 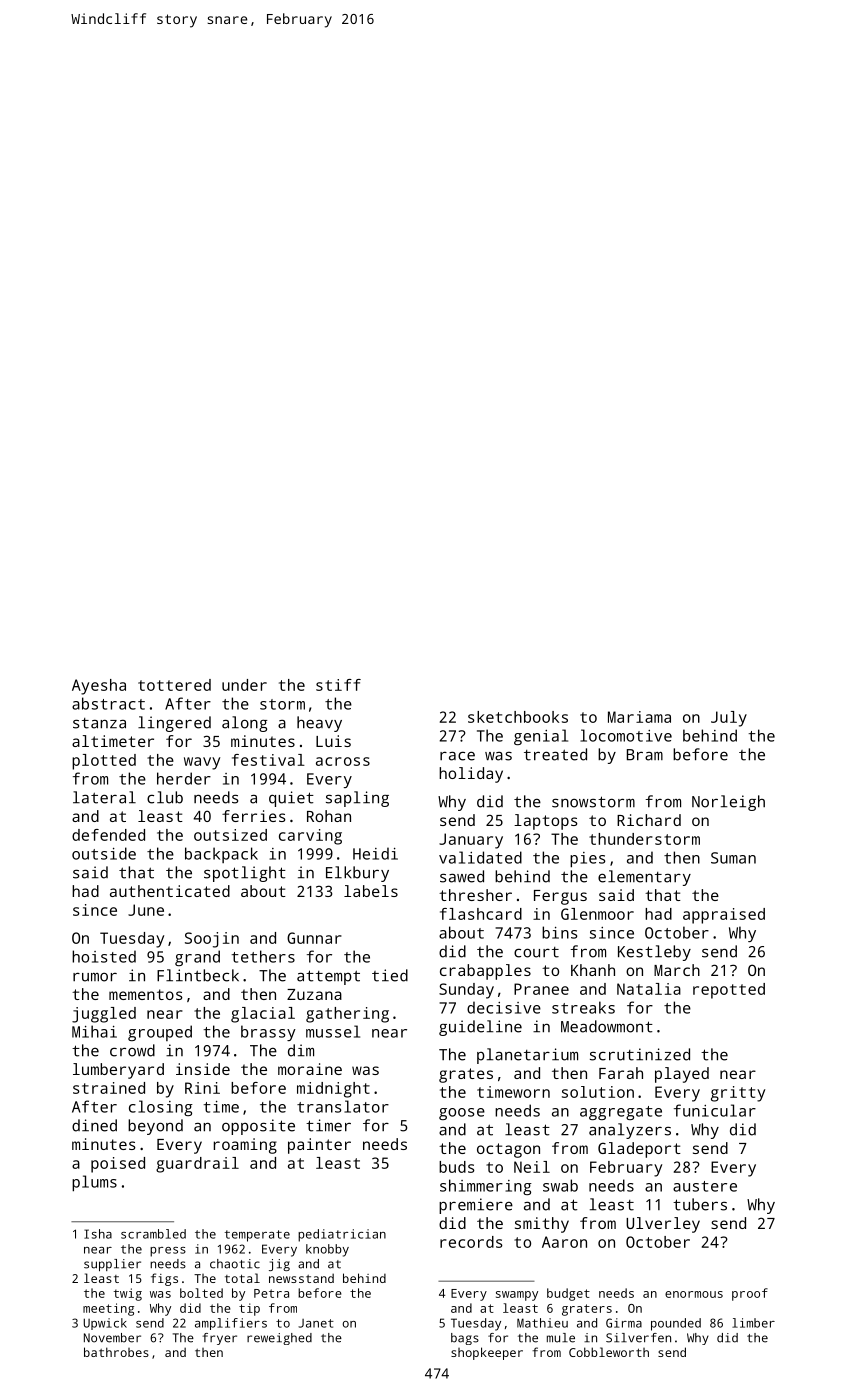 I want to click on rumor, so click(x=95, y=977).
